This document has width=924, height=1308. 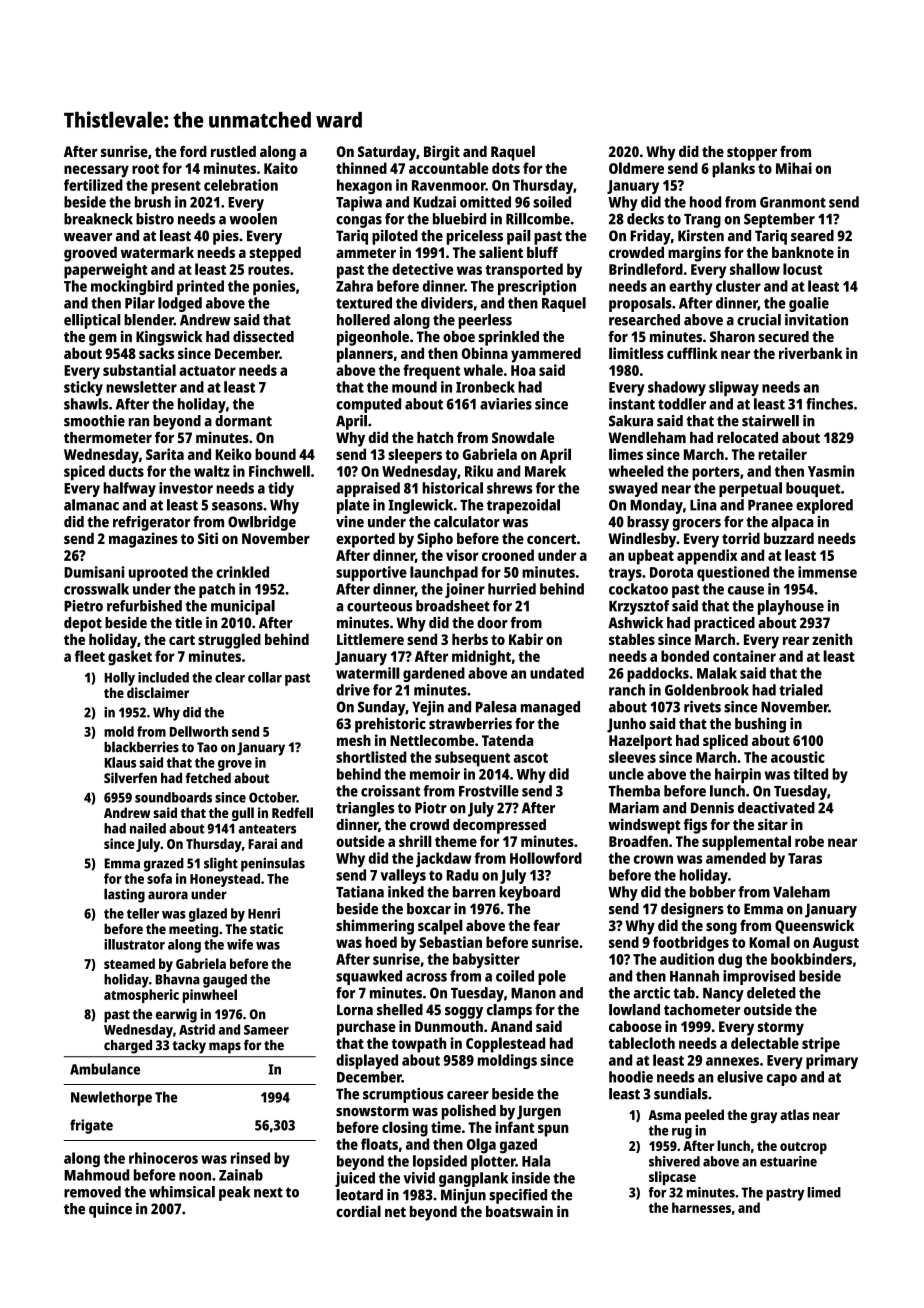 What do you see at coordinates (824, 1192) in the document?
I see `limed` at bounding box center [824, 1192].
